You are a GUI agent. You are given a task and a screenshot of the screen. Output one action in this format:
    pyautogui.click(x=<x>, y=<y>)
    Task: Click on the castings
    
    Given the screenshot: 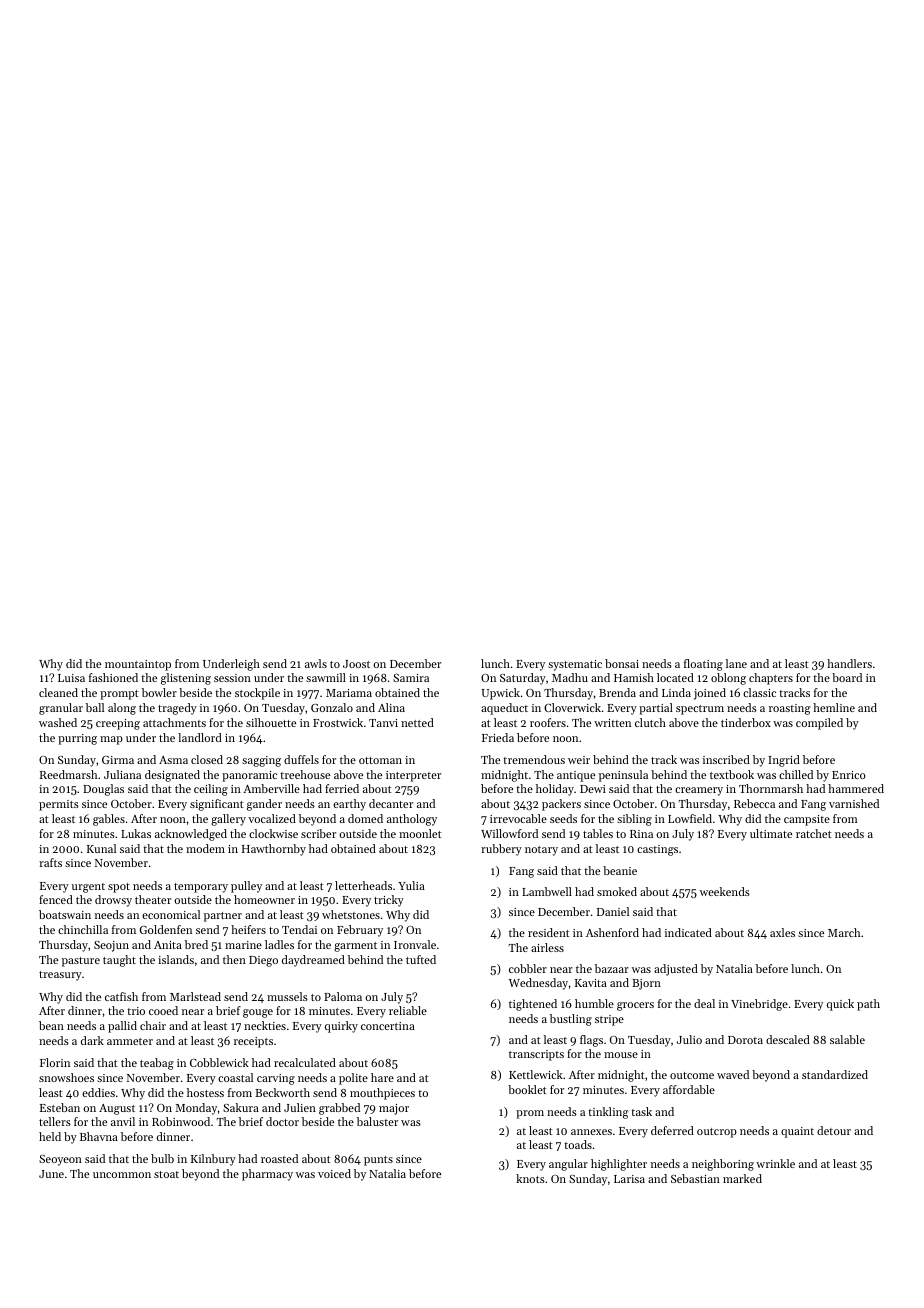 What is the action you would take?
    pyautogui.click(x=657, y=850)
